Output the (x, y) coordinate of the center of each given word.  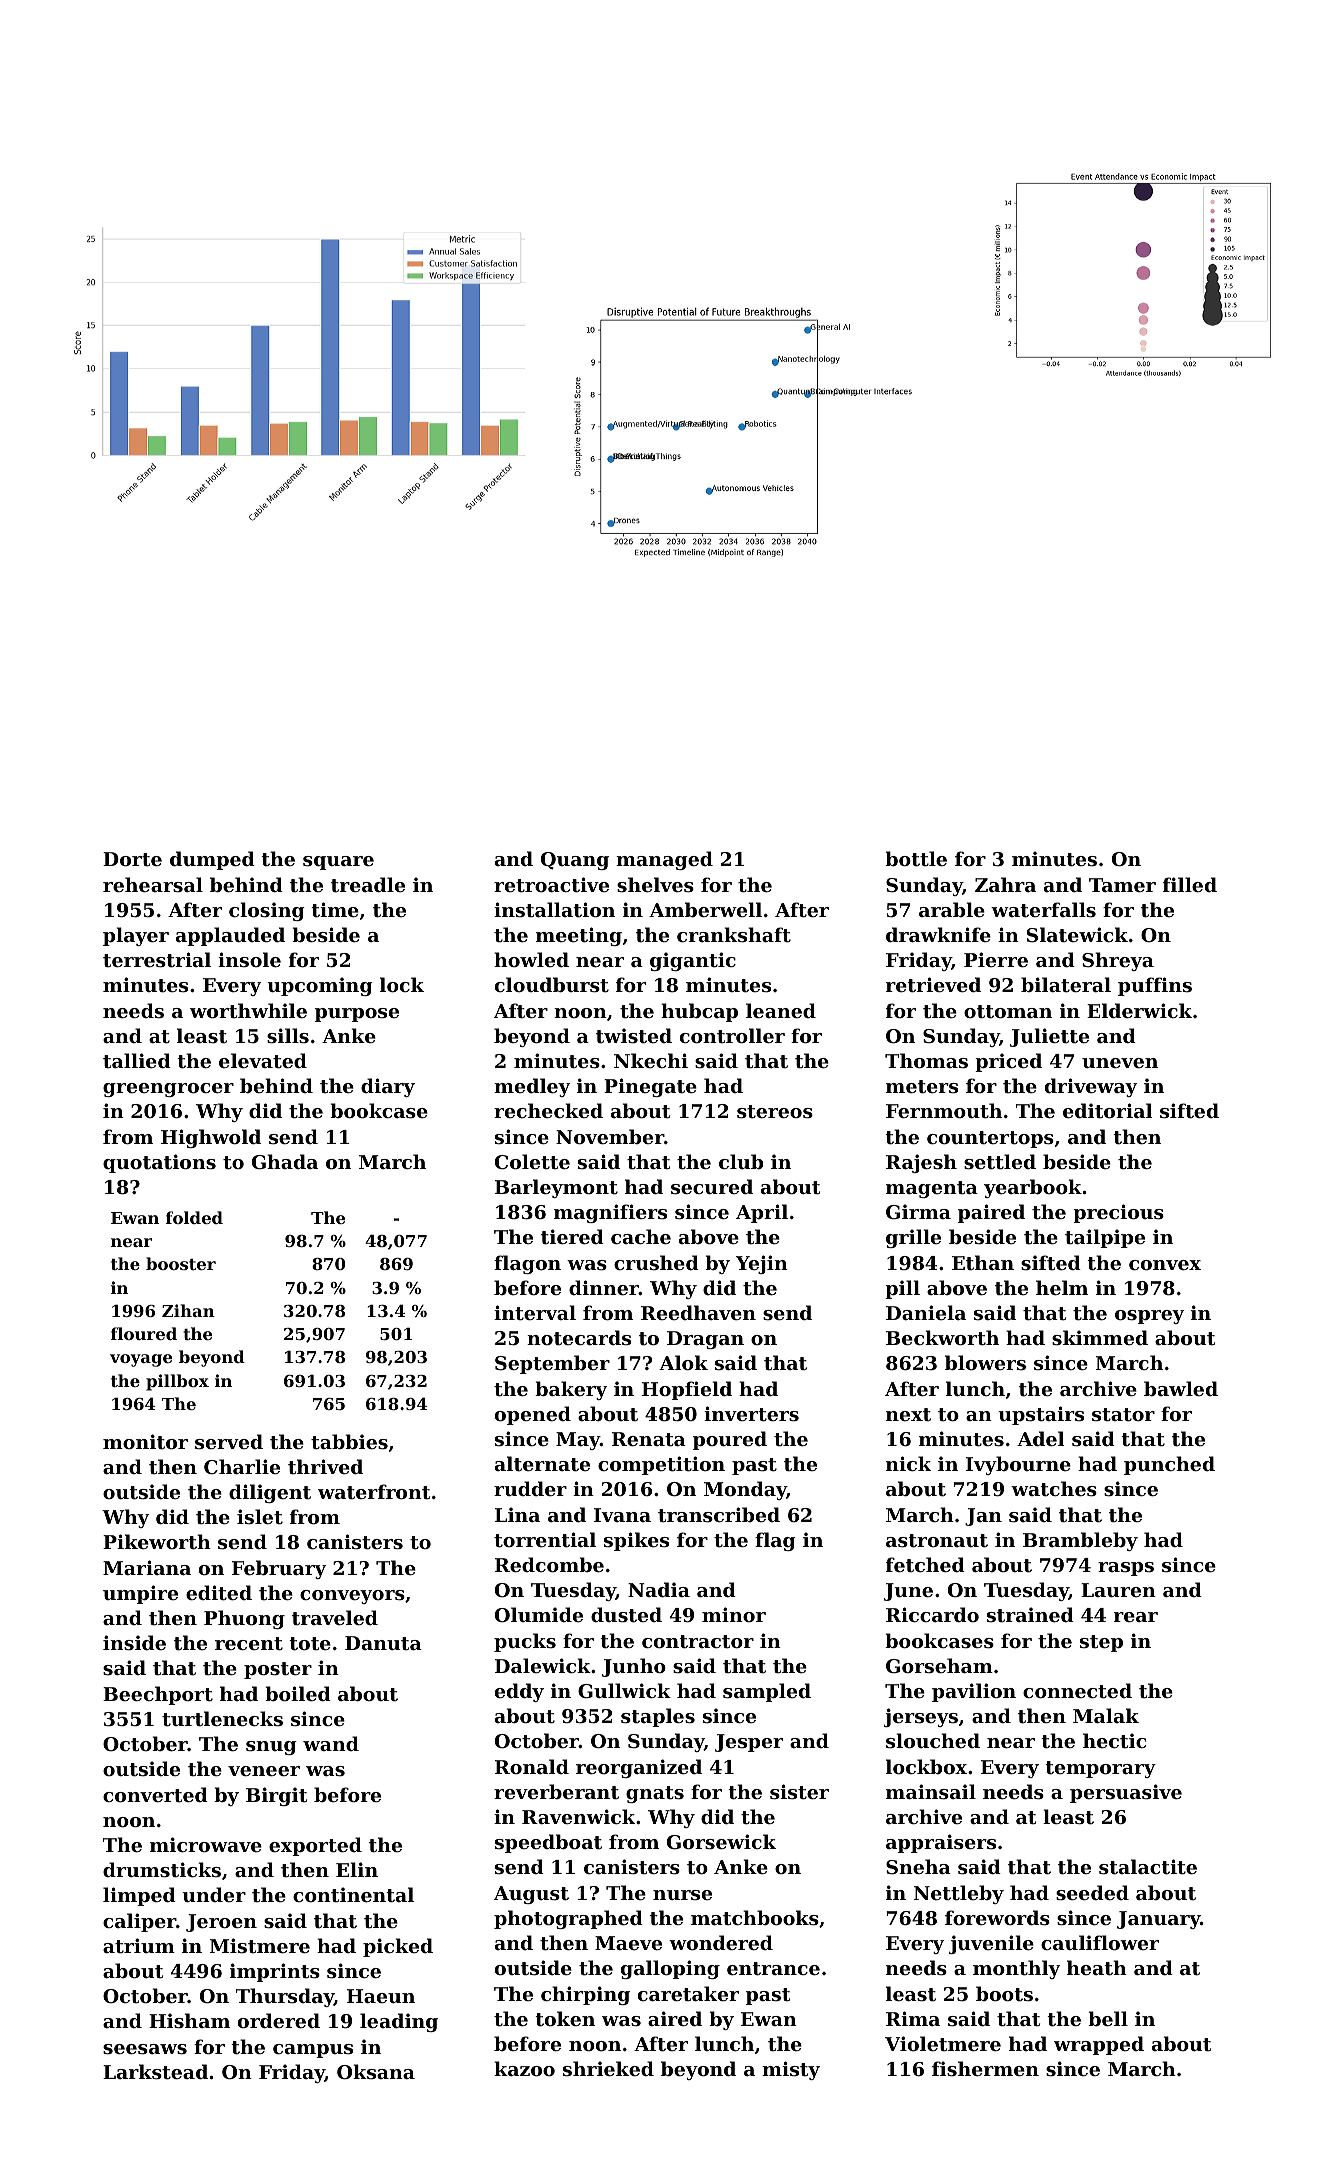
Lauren (1118, 1590)
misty (791, 2070)
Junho (634, 1667)
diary (388, 1087)
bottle (916, 859)
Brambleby (1080, 1541)
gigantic (693, 961)
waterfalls (1043, 910)
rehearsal (153, 884)
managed (664, 860)
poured (730, 1440)
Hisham (189, 2020)
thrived (325, 1466)
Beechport (158, 1695)
